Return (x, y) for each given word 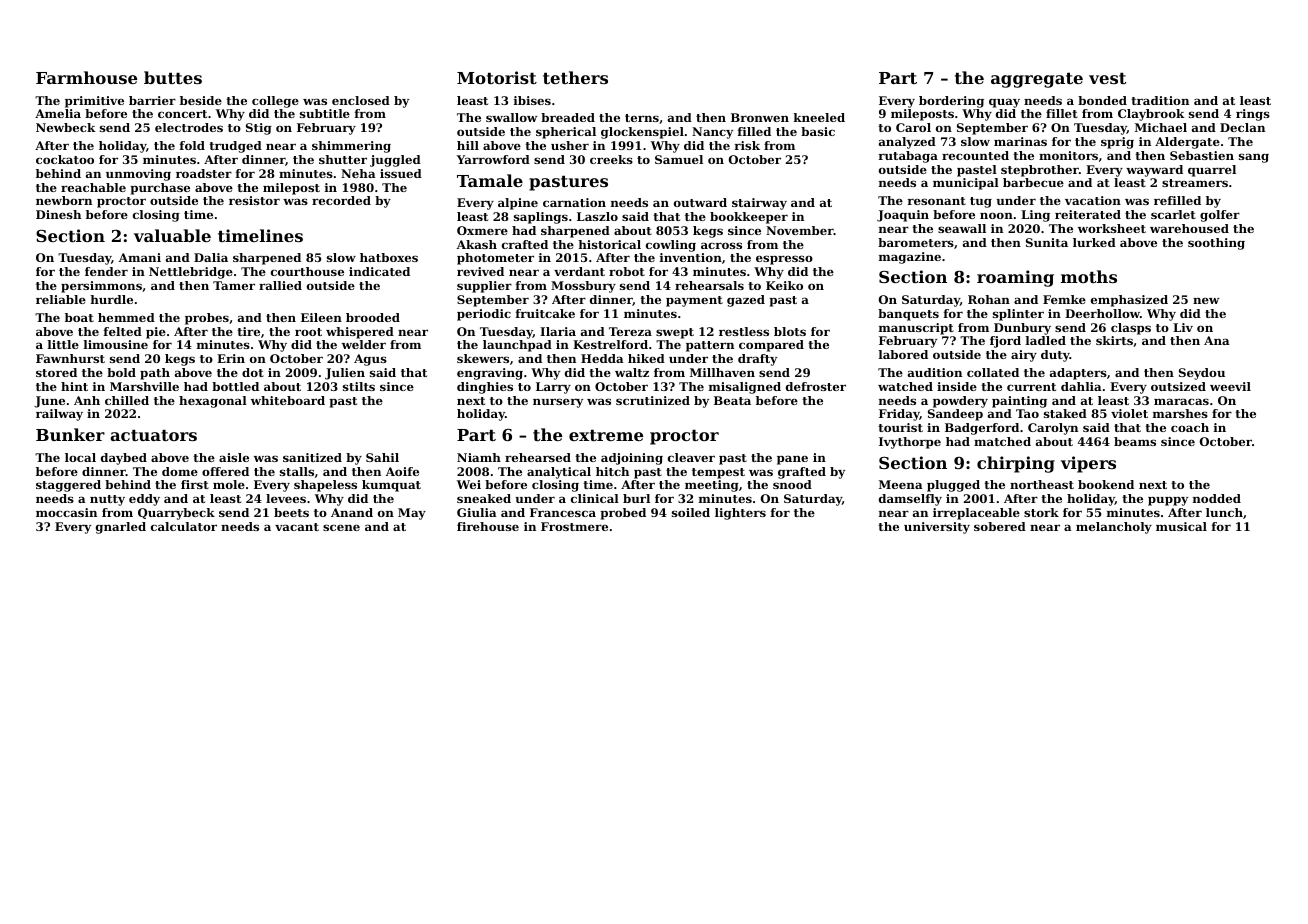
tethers (575, 77)
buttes (173, 77)
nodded (1217, 498)
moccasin (66, 512)
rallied (280, 285)
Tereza (630, 331)
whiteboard (288, 400)
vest (1107, 78)
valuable (172, 235)
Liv (1183, 327)
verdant (579, 271)
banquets (908, 315)
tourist (900, 427)
